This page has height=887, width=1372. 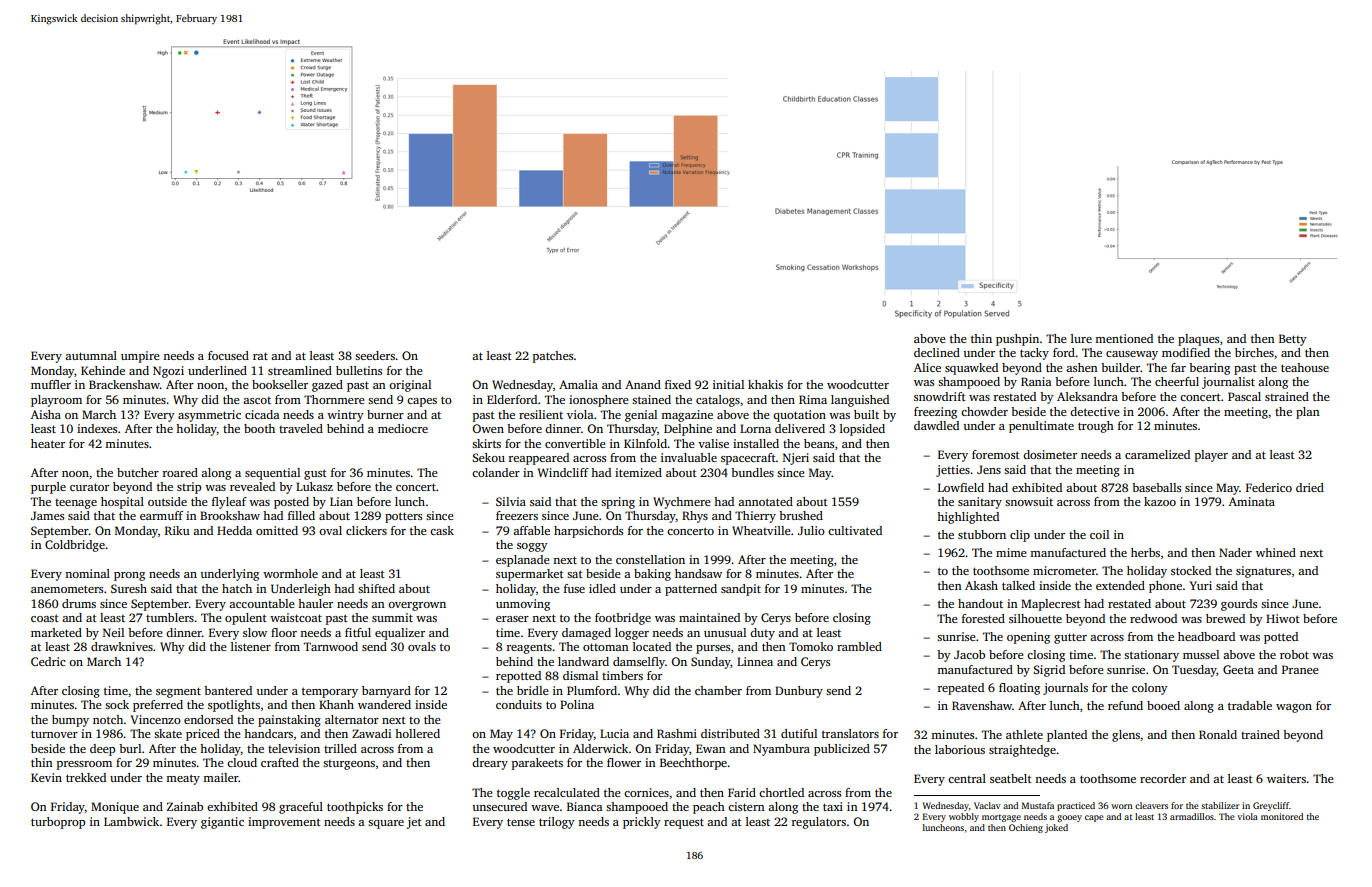 What do you see at coordinates (1310, 487) in the page?
I see `dried` at bounding box center [1310, 487].
